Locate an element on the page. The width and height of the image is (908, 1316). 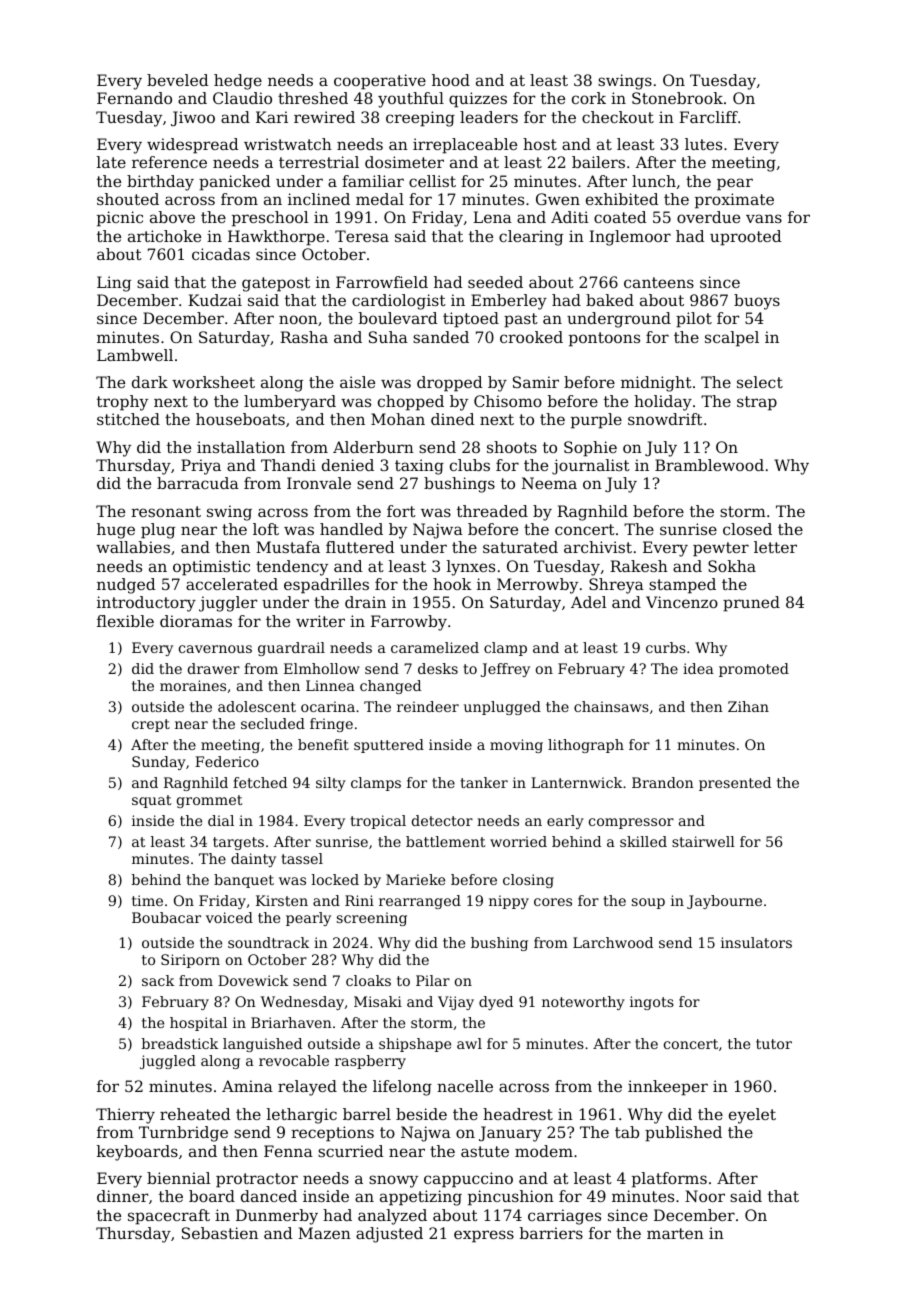
juggler is located at coordinates (228, 604).
